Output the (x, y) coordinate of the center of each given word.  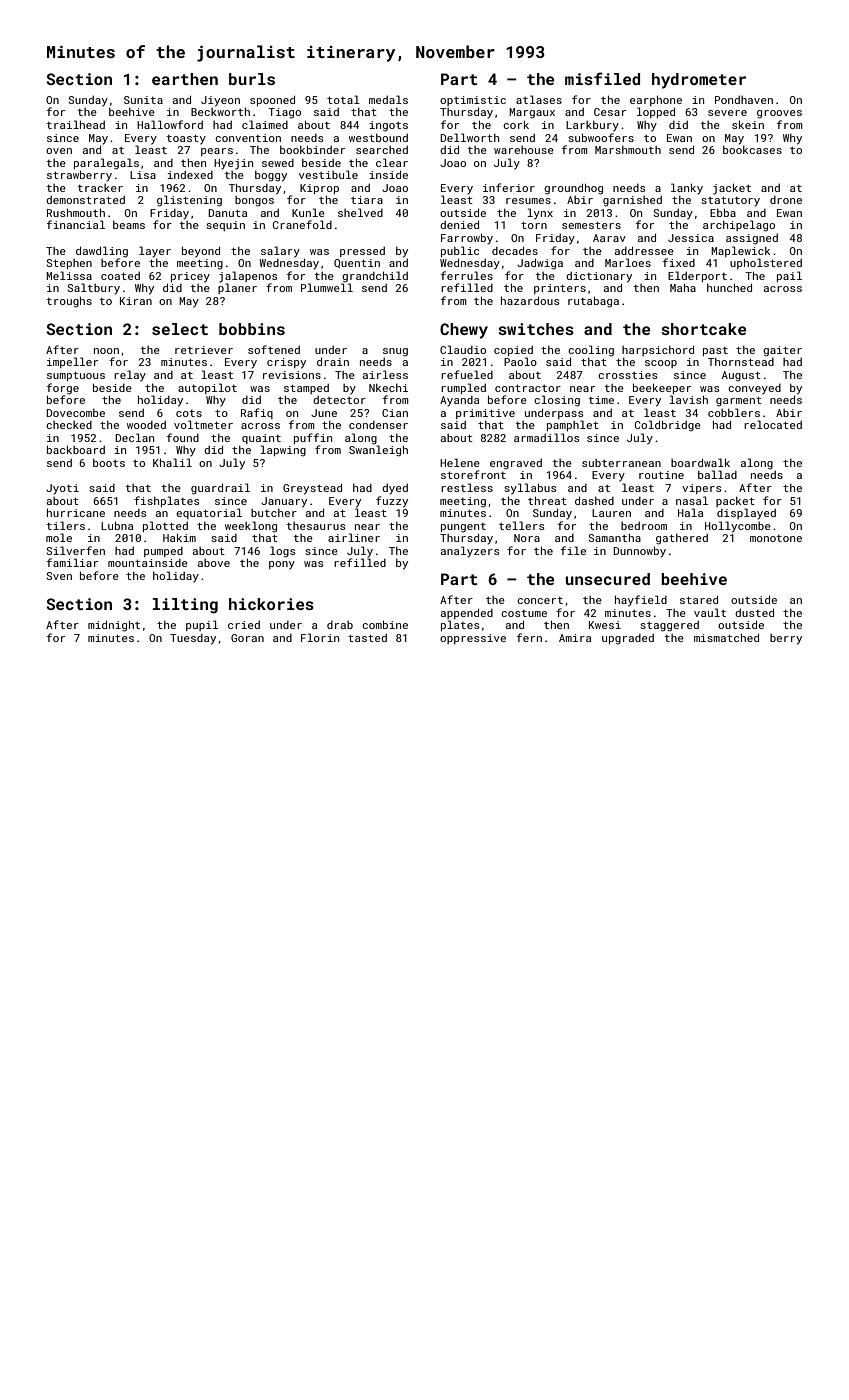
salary (280, 252)
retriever (204, 350)
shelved (360, 212)
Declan (134, 437)
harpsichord (658, 350)
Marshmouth (628, 150)
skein (748, 124)
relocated (773, 424)
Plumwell (327, 287)
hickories (271, 604)
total (343, 99)
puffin (313, 438)
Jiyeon (220, 101)
